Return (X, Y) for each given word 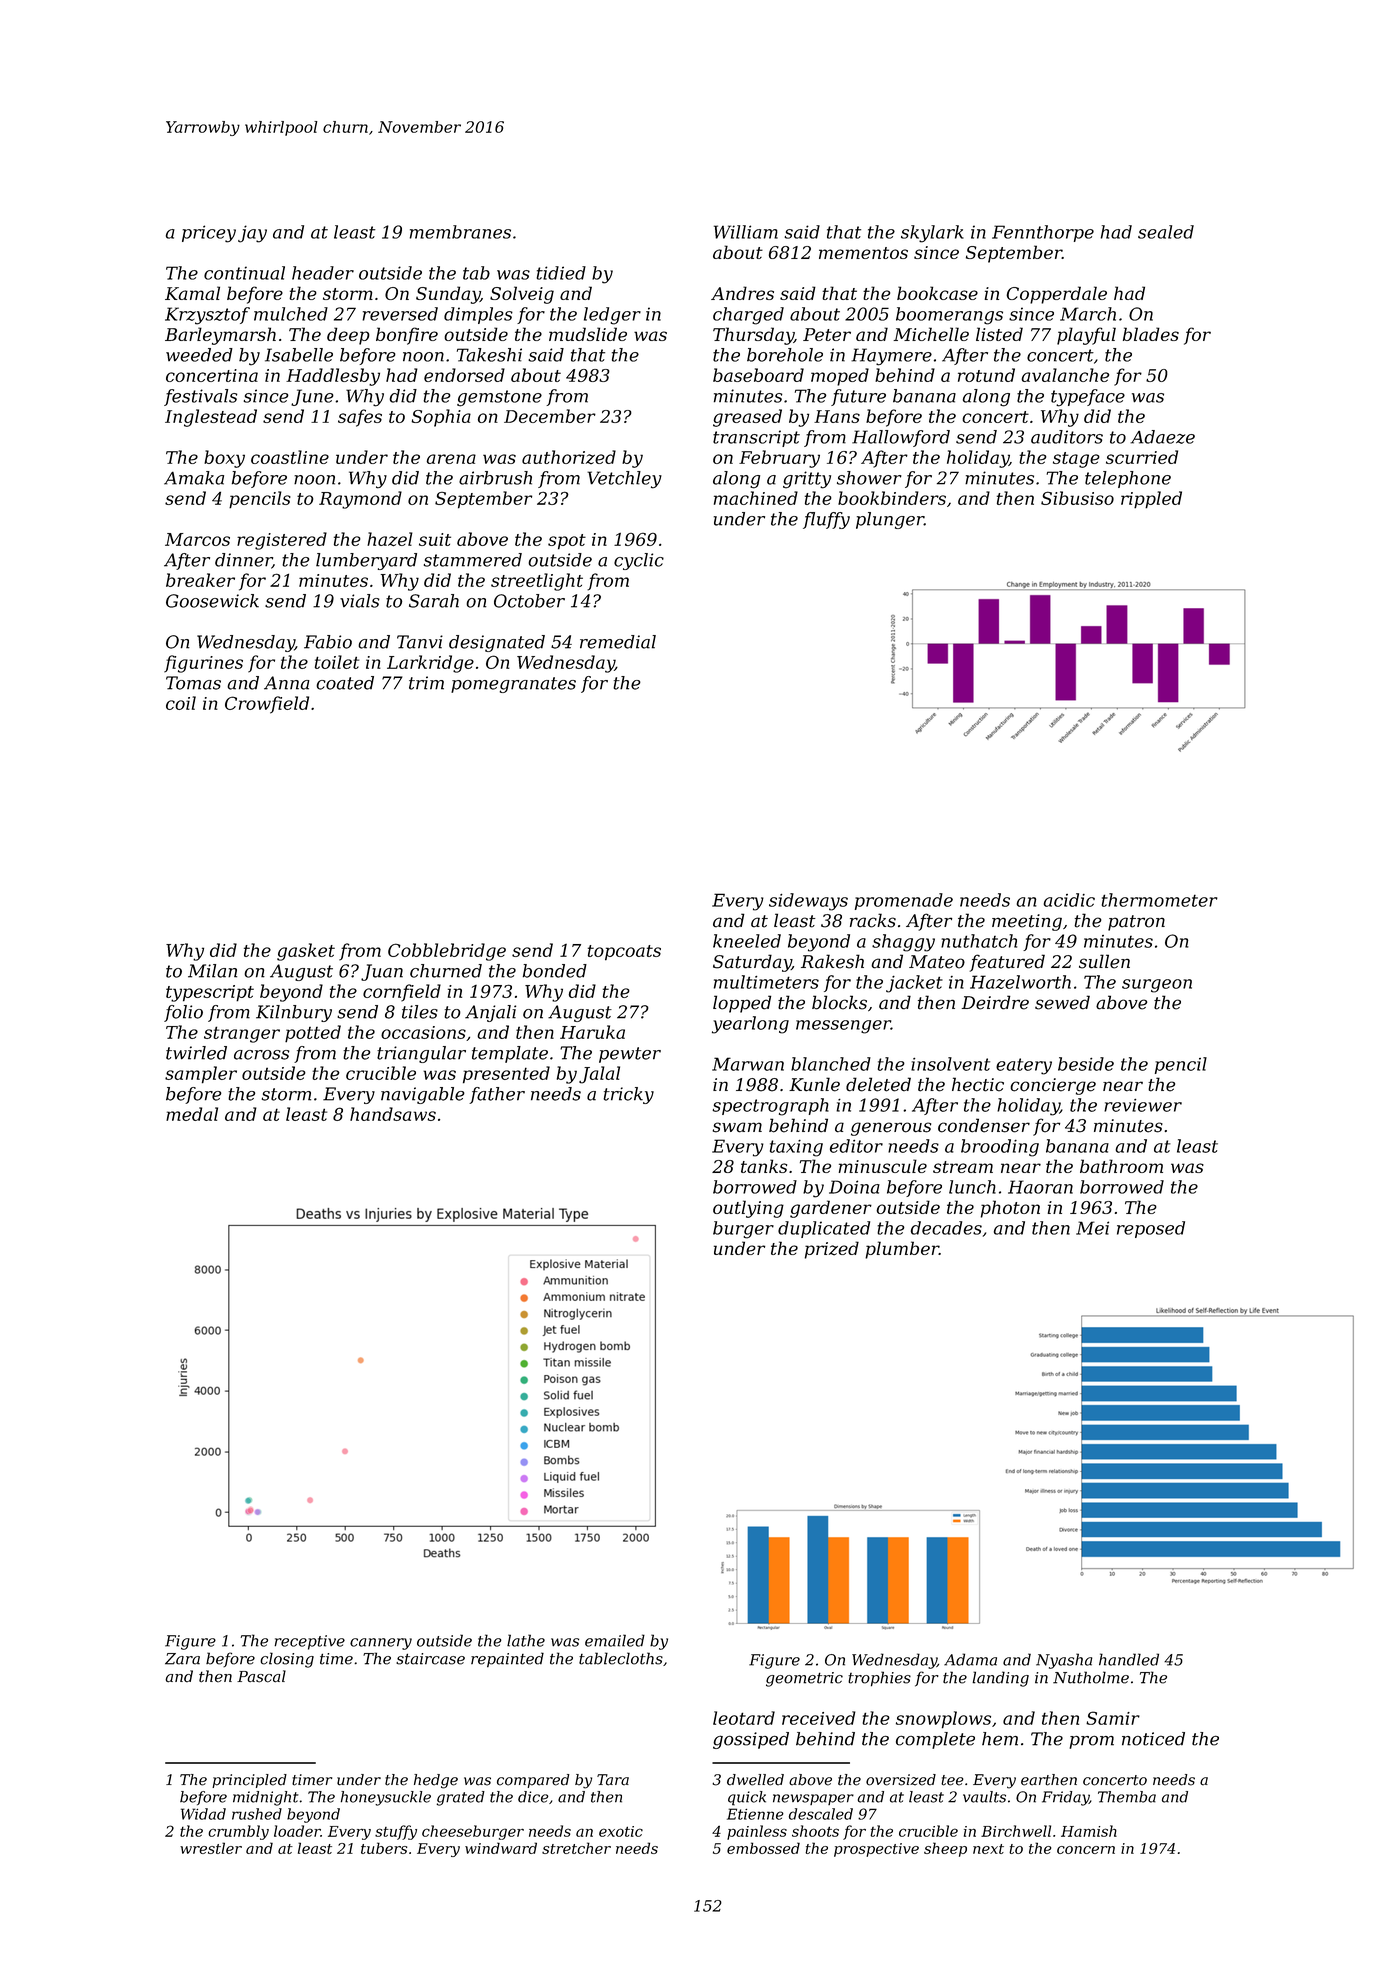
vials (360, 601)
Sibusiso (1077, 498)
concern (1086, 1850)
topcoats (624, 953)
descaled (821, 1814)
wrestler (211, 1848)
